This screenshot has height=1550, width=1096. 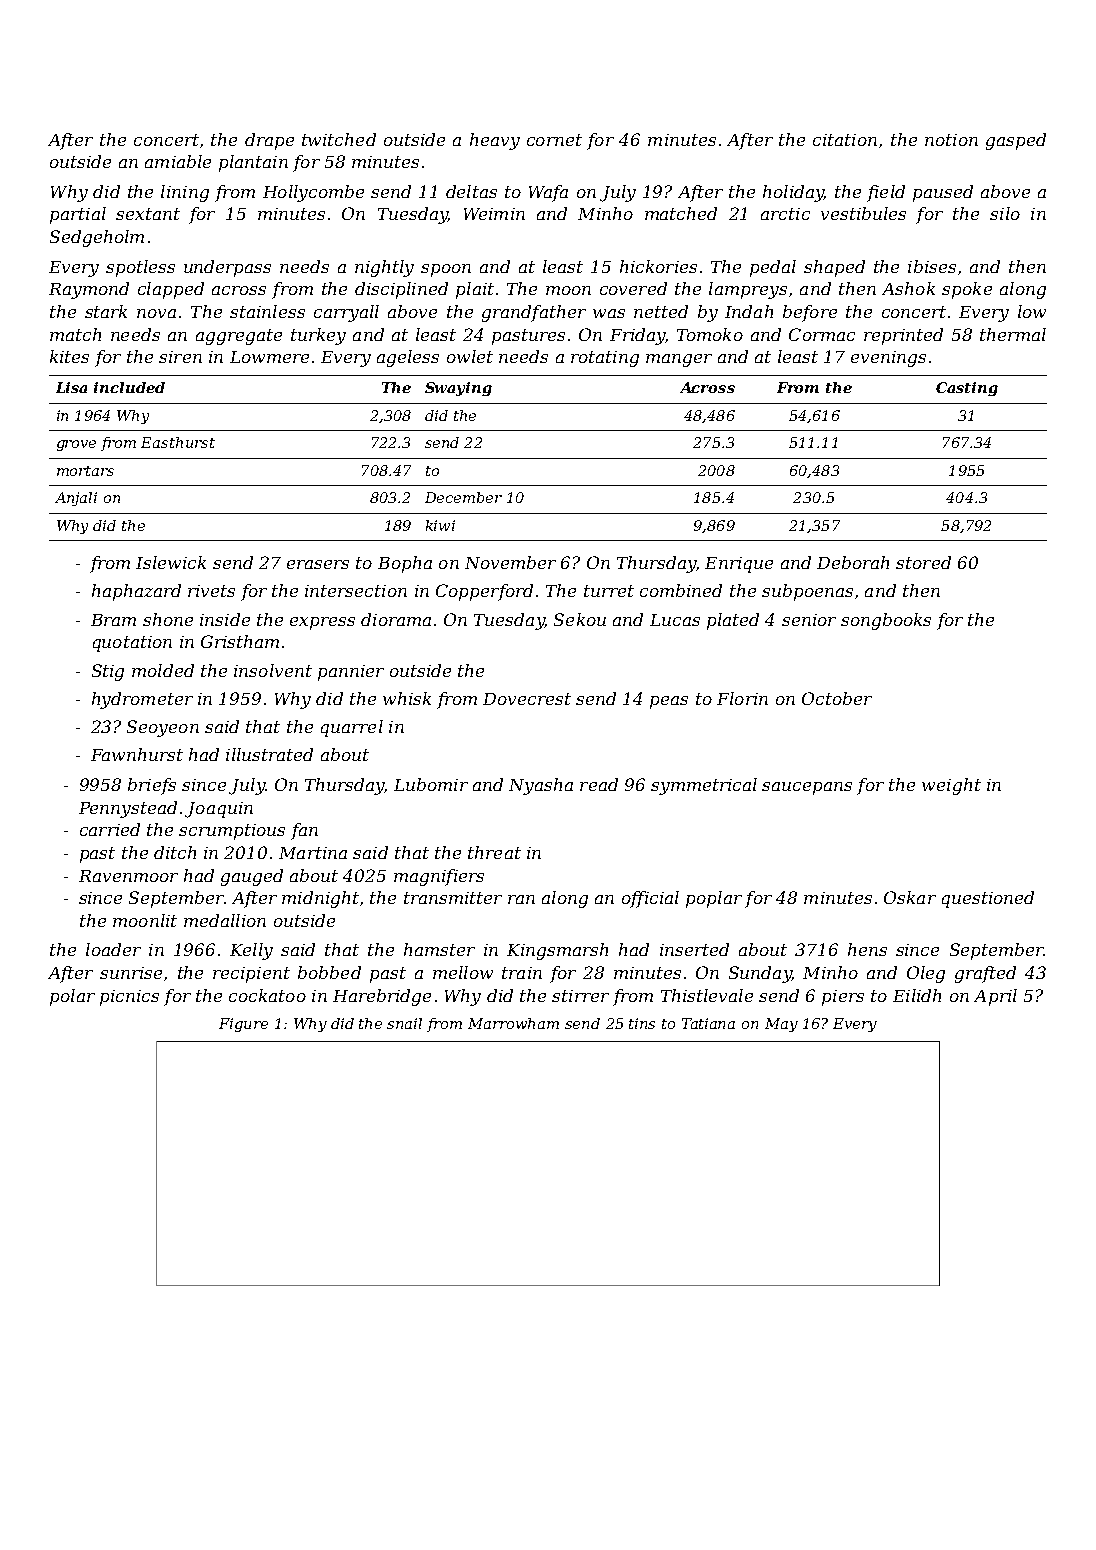 What do you see at coordinates (269, 141) in the screenshot?
I see `drape` at bounding box center [269, 141].
